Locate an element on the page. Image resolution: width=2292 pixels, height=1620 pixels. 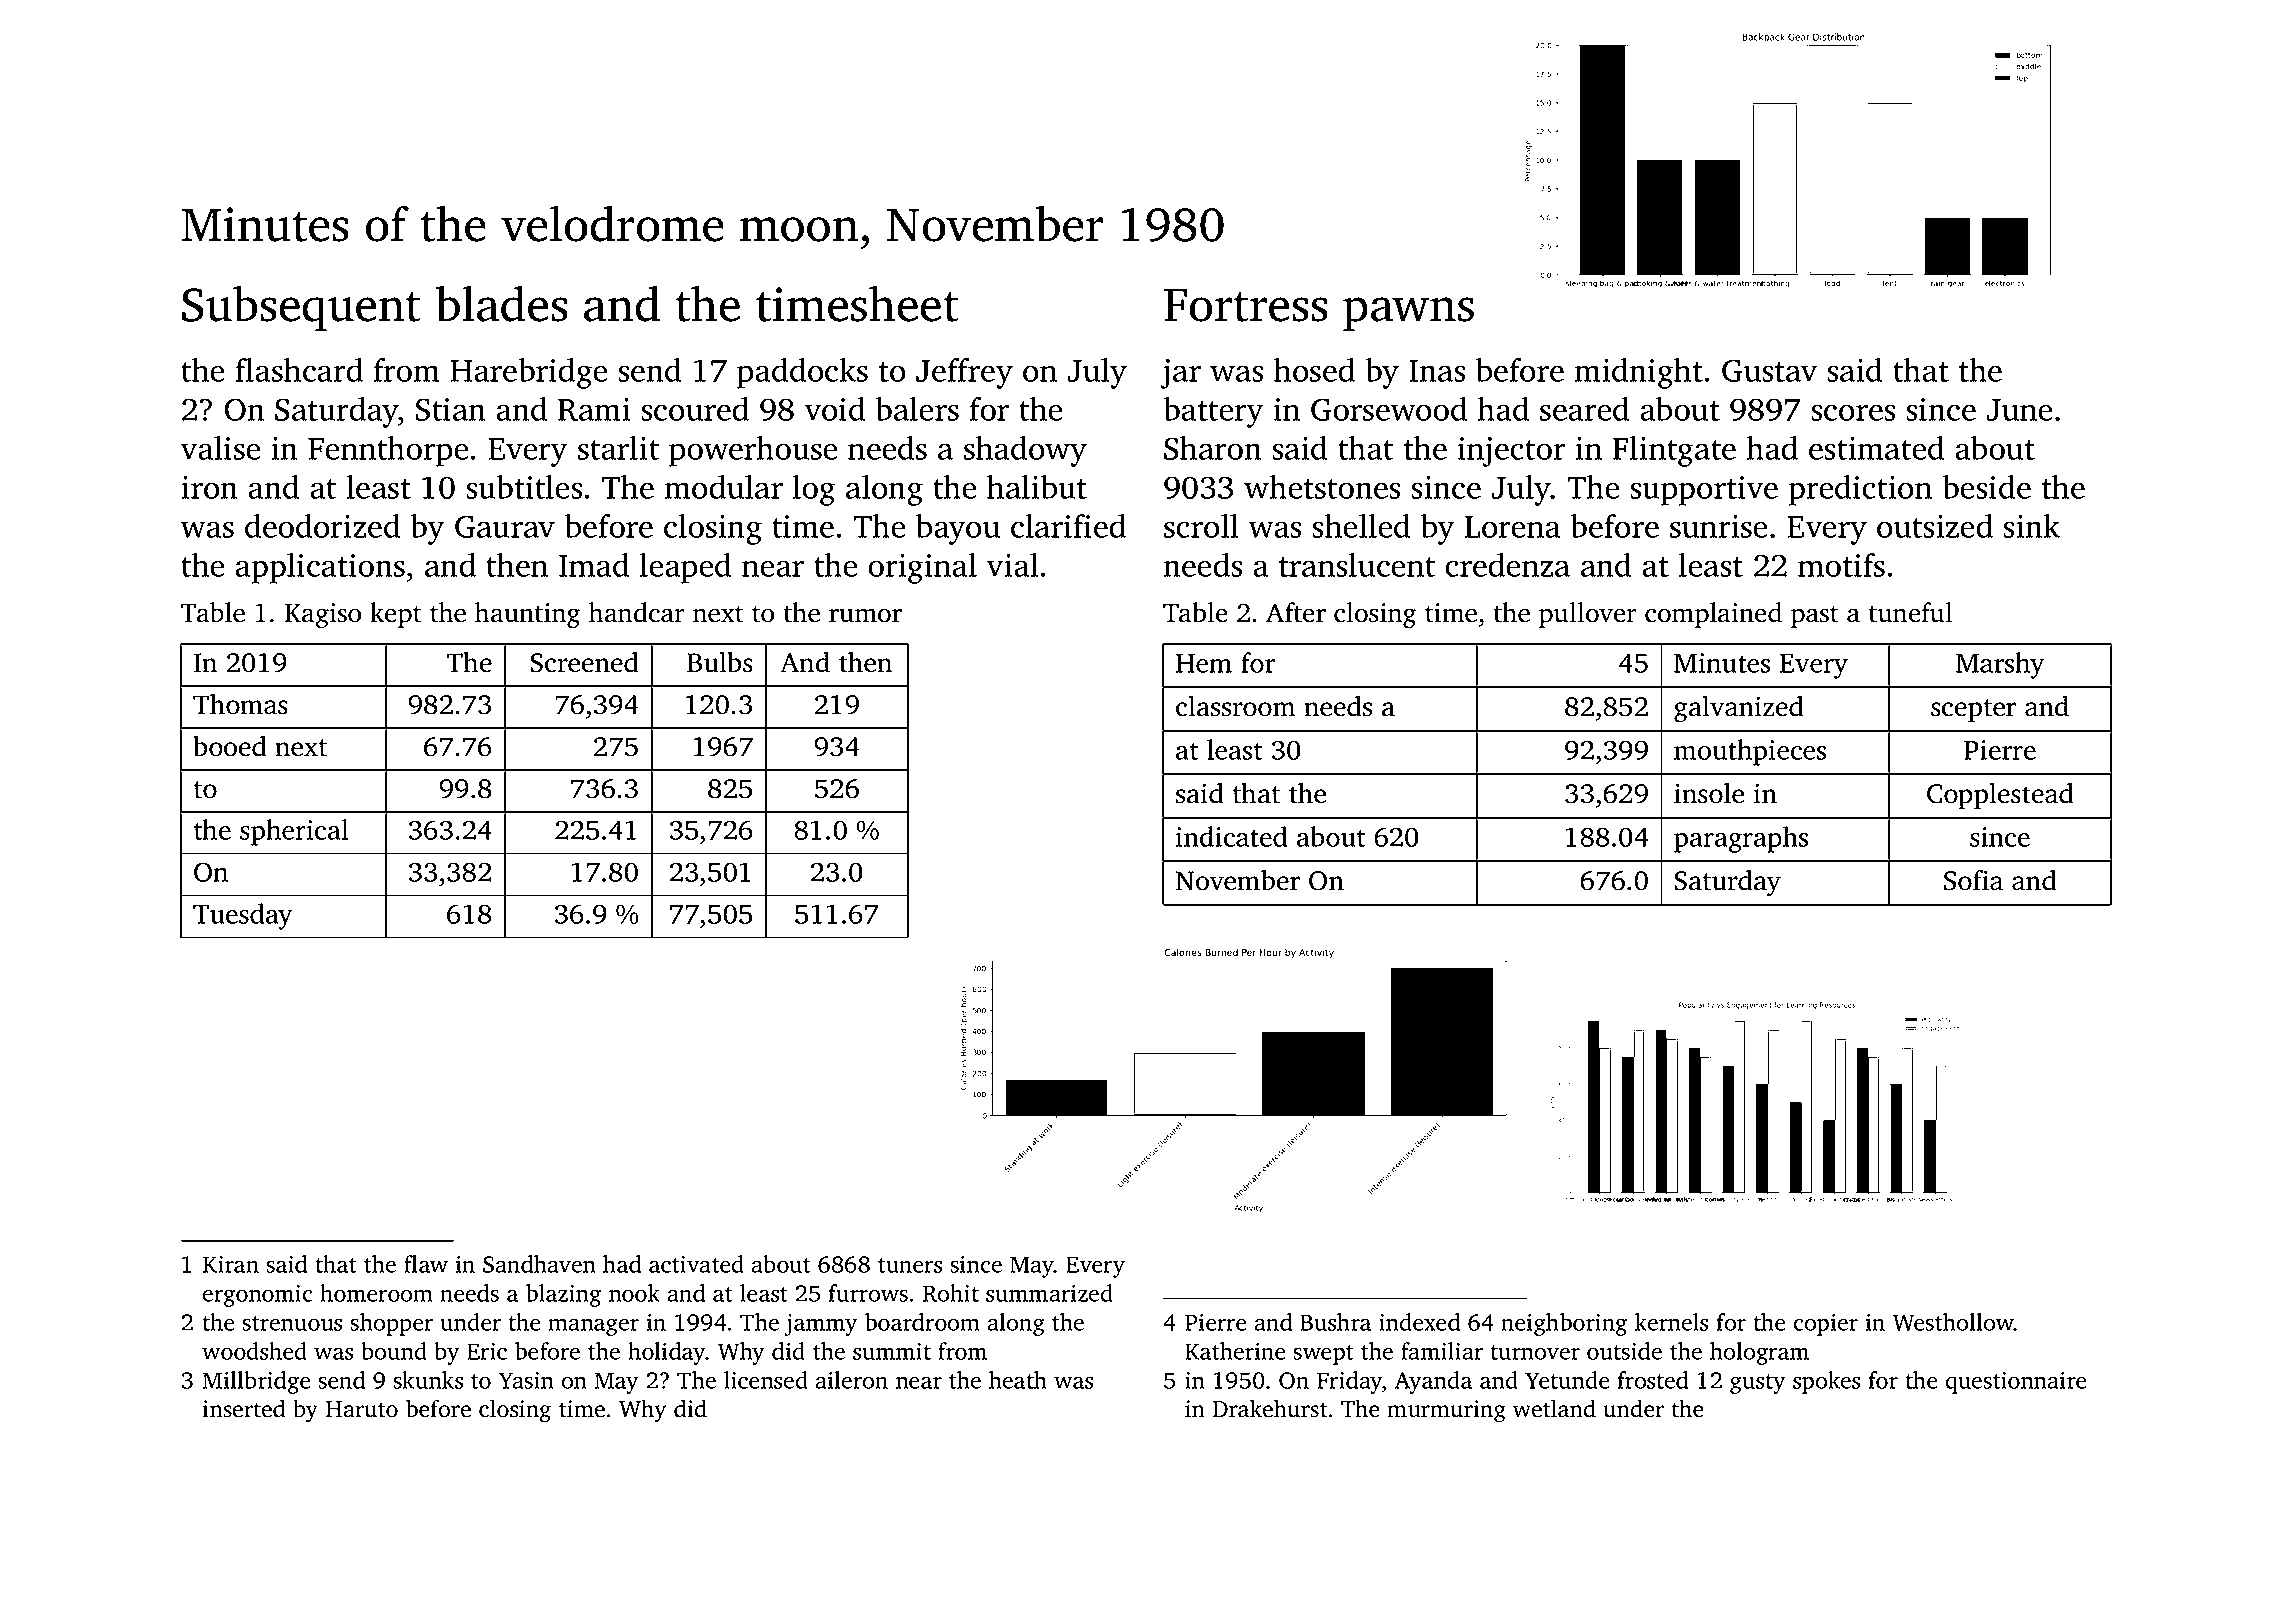
Drakehurst is located at coordinates (1270, 1408).
